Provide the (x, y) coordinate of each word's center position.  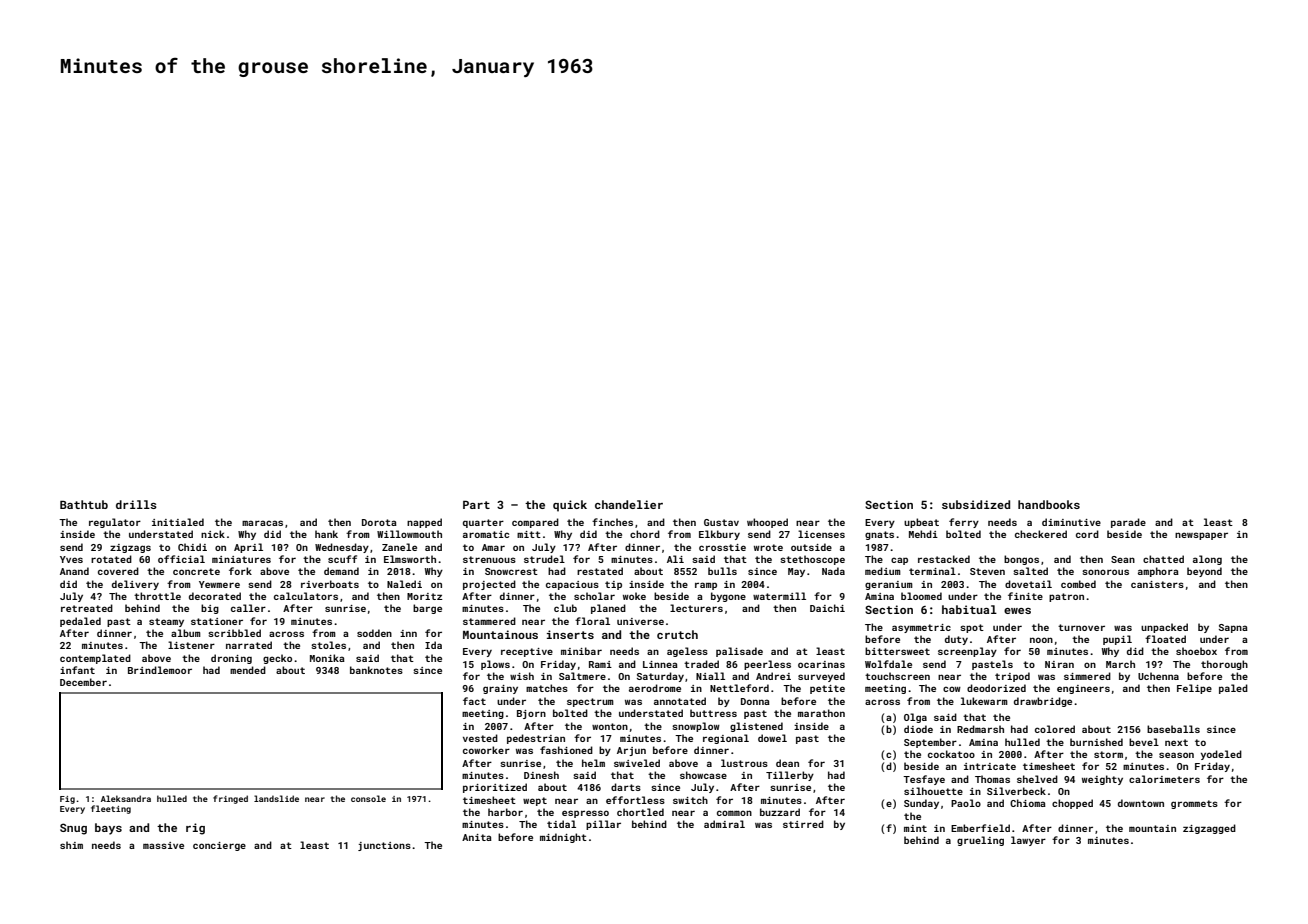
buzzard (780, 812)
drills (136, 504)
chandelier (629, 504)
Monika (327, 658)
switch (690, 800)
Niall (710, 676)
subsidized (976, 504)
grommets (1194, 804)
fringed (230, 799)
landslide (276, 798)
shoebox (1196, 651)
